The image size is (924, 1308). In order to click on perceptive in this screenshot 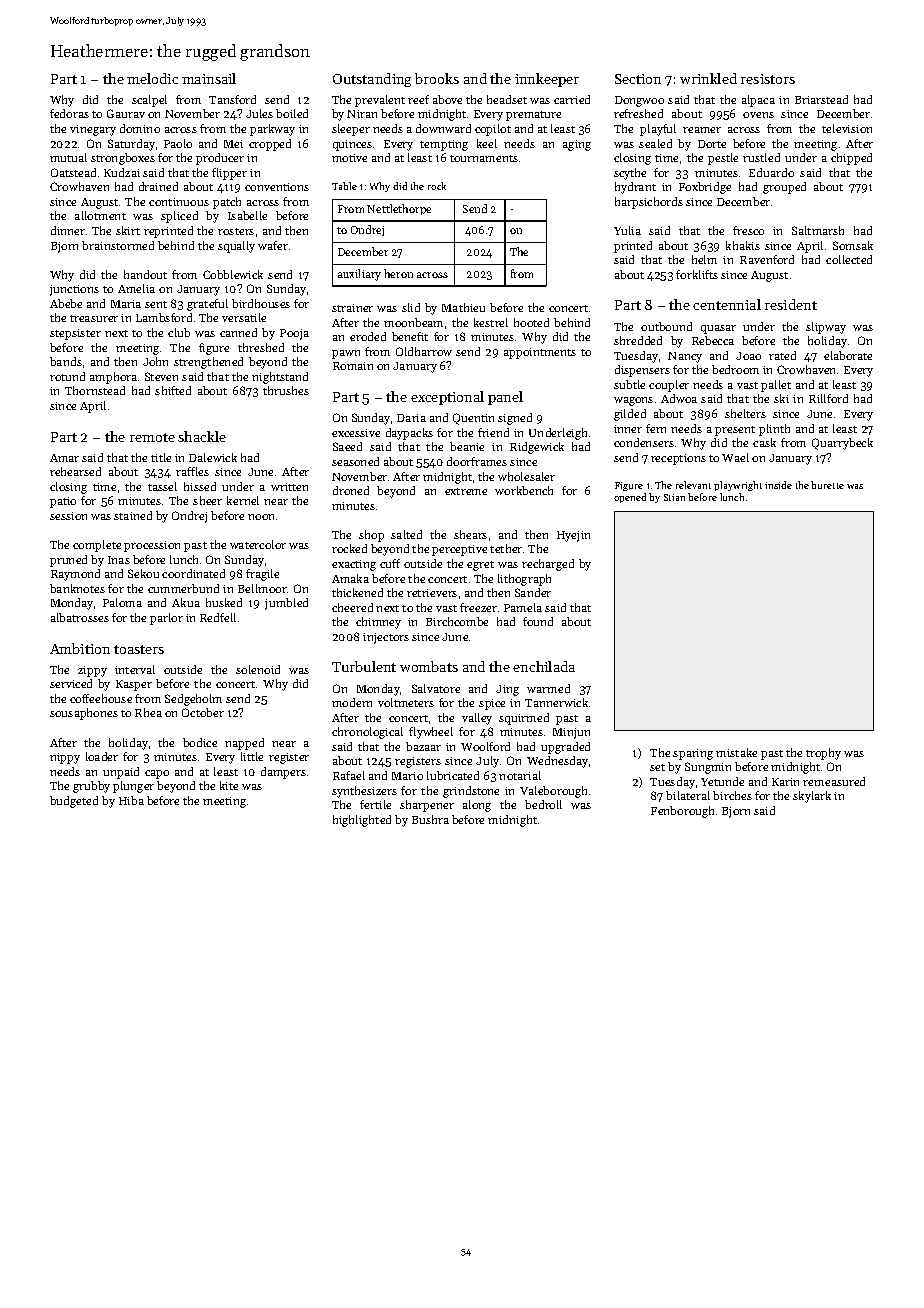, I will do `click(459, 550)`.
